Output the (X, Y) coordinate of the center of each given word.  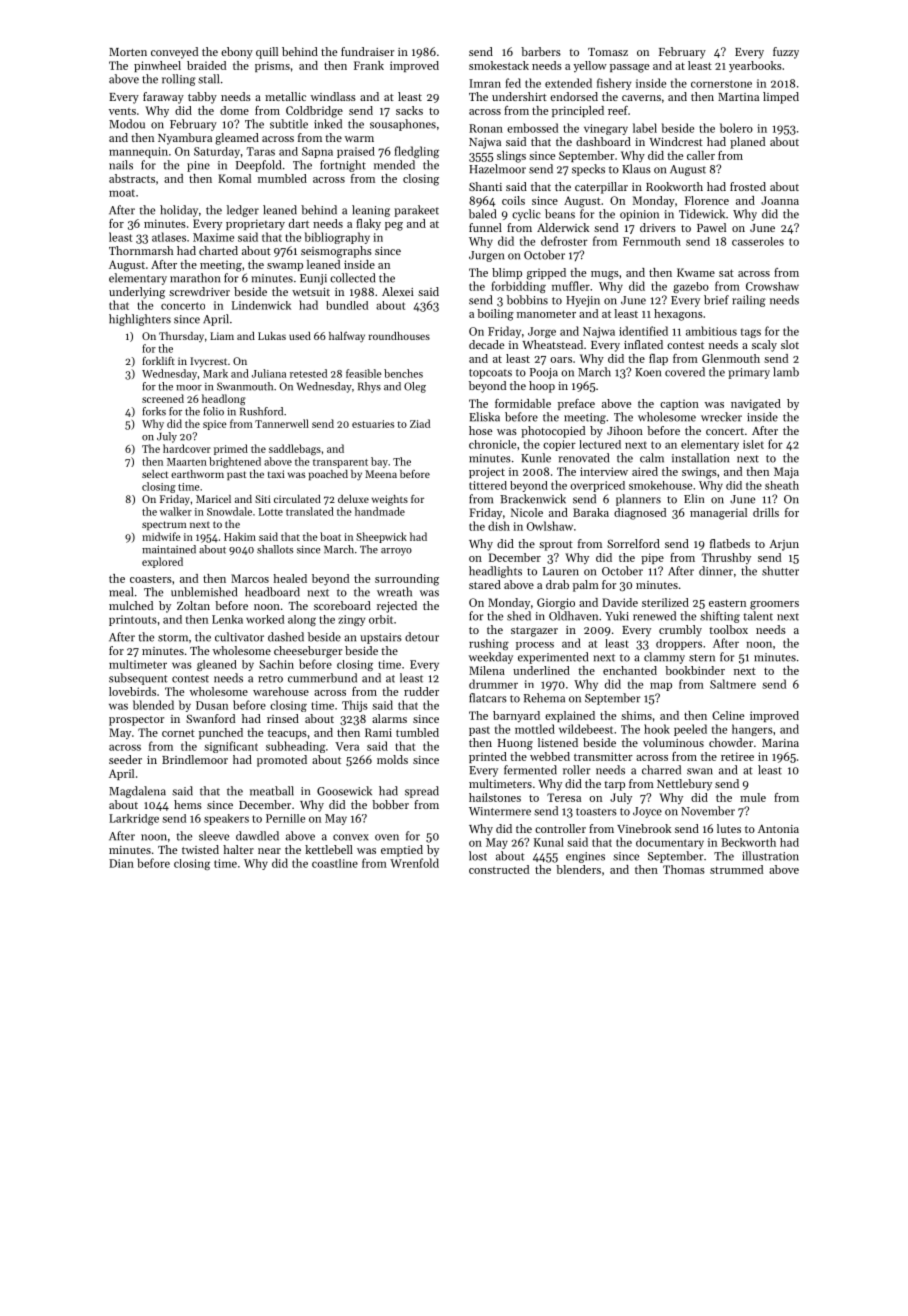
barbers (541, 51)
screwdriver (199, 291)
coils (513, 200)
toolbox (728, 629)
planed (747, 143)
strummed (736, 869)
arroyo (396, 552)
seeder (125, 759)
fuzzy (786, 53)
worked (265, 619)
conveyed (174, 53)
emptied (402, 851)
